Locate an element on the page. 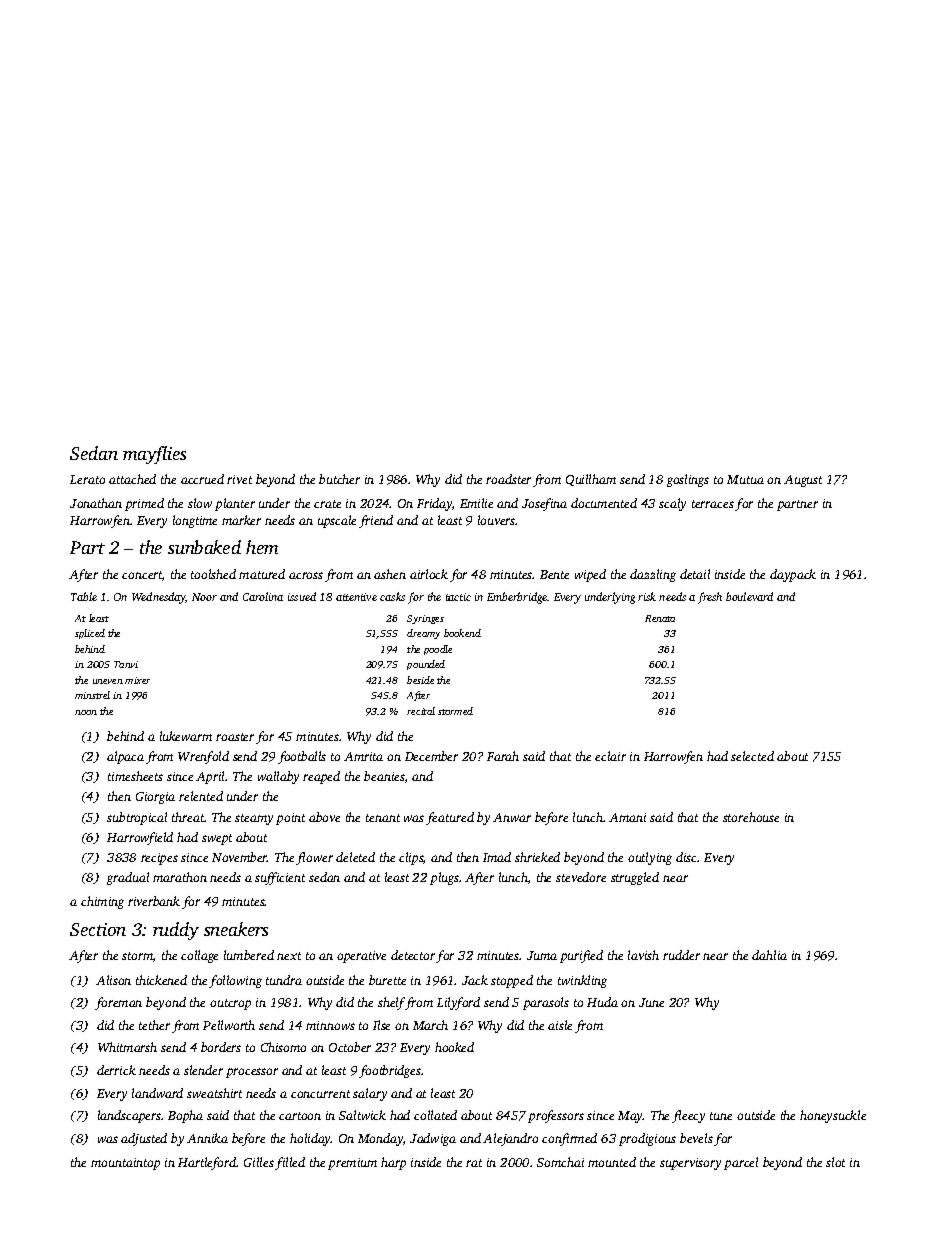 The height and width of the page is (1233, 952). sufficient is located at coordinates (280, 878).
